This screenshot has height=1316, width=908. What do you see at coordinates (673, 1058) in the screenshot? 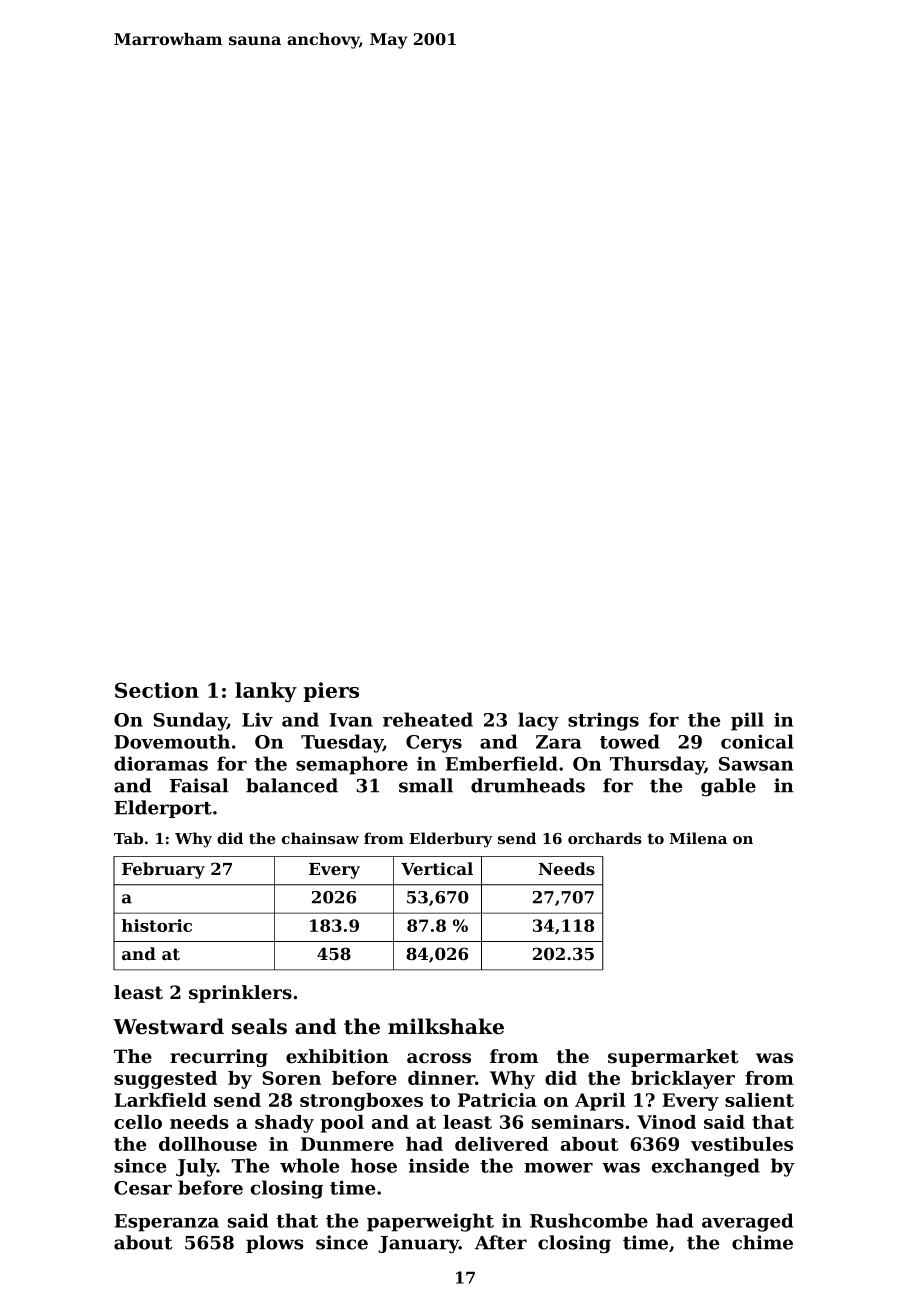
I see `supermarket` at bounding box center [673, 1058].
